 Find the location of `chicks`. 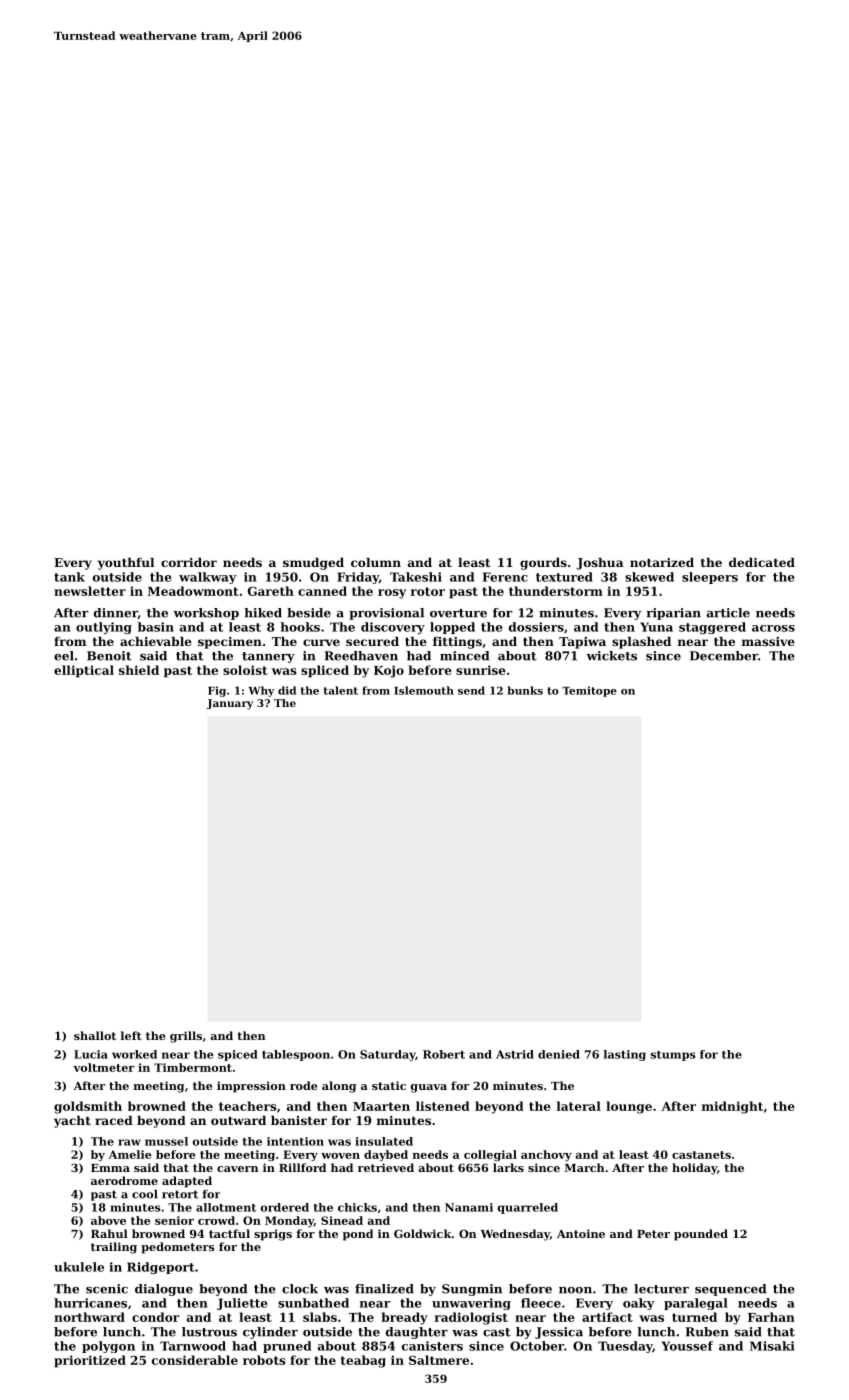

chicks is located at coordinates (357, 1207).
